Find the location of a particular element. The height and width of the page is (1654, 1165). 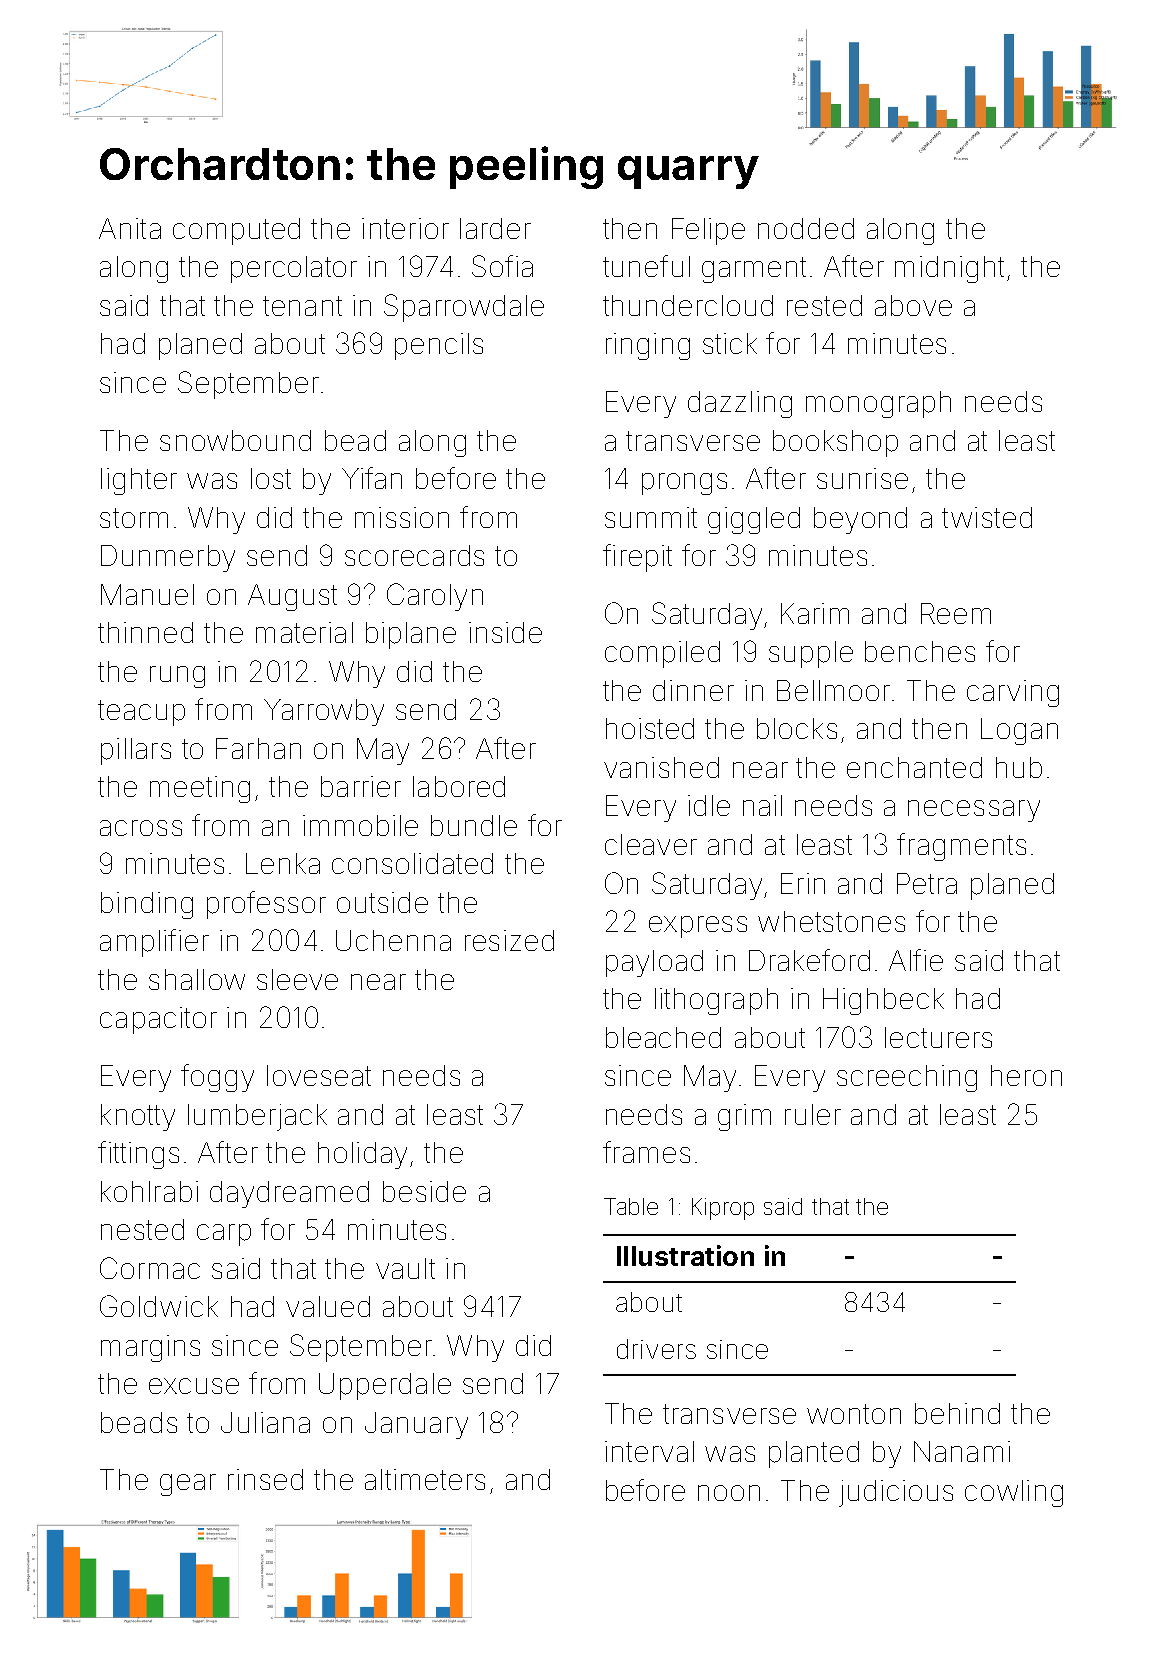

carving is located at coordinates (1013, 693).
